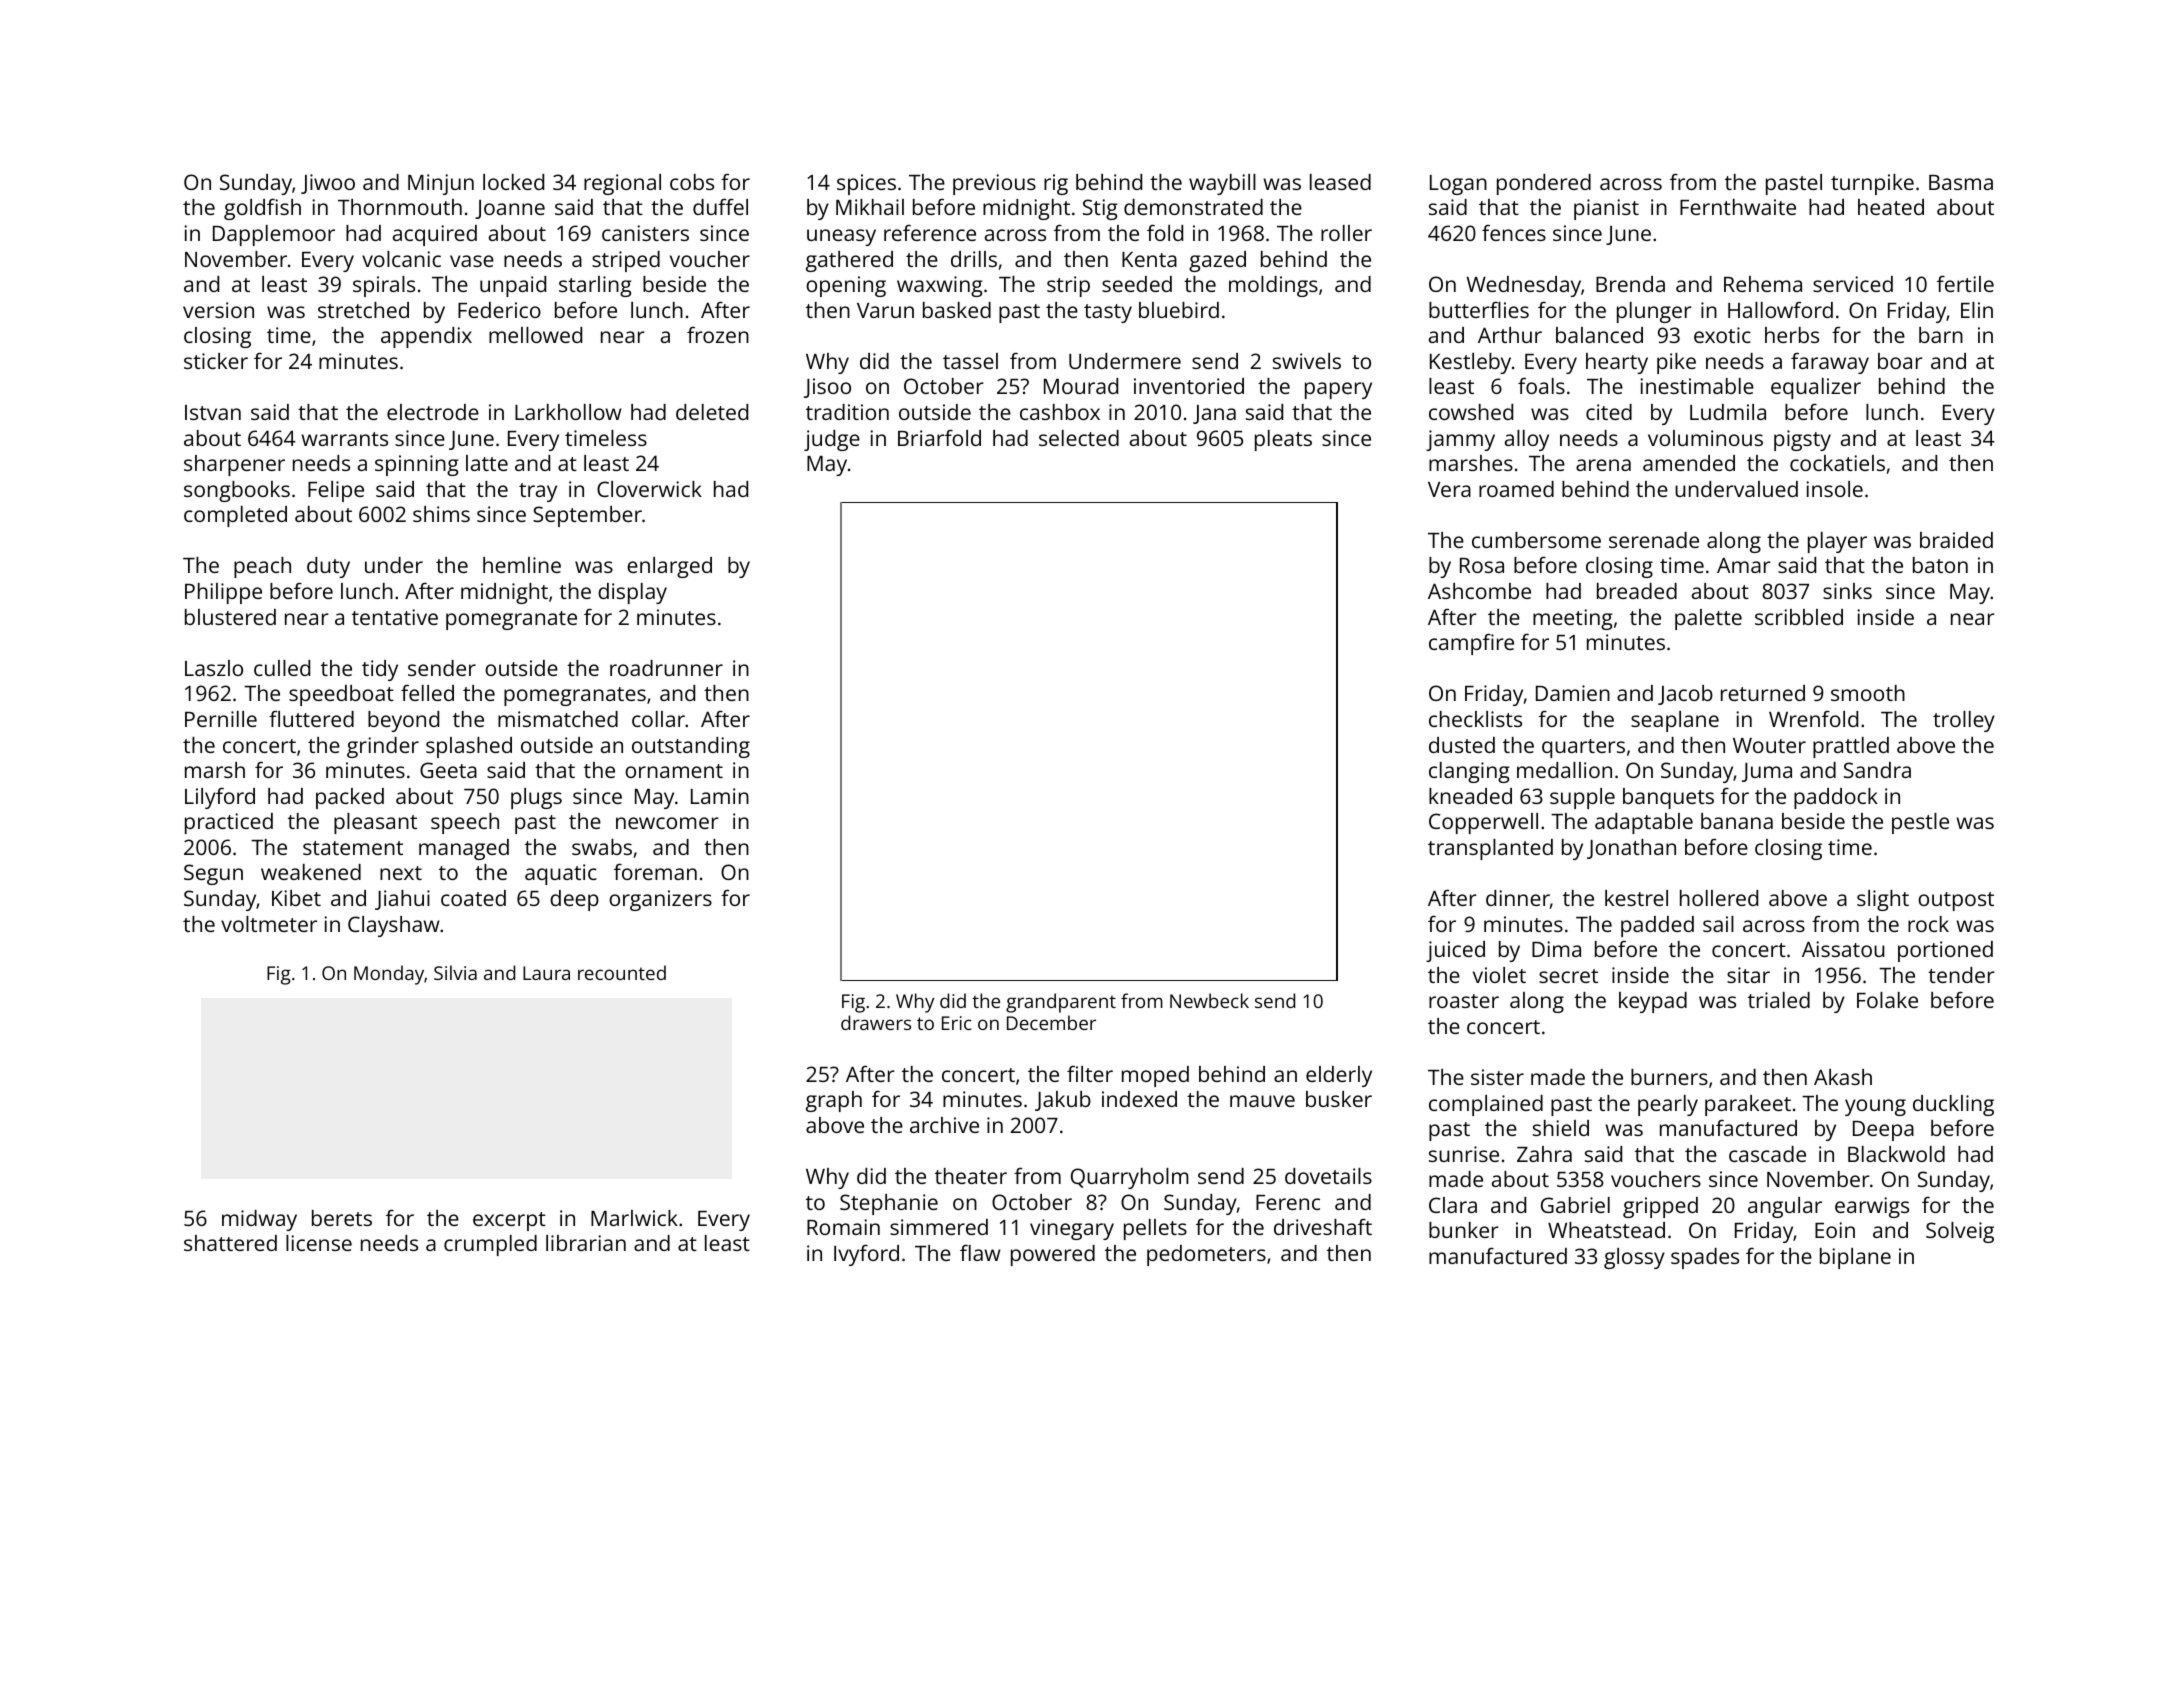 This screenshot has height=1683, width=2178. I want to click on Quarryholm, so click(1130, 1178).
